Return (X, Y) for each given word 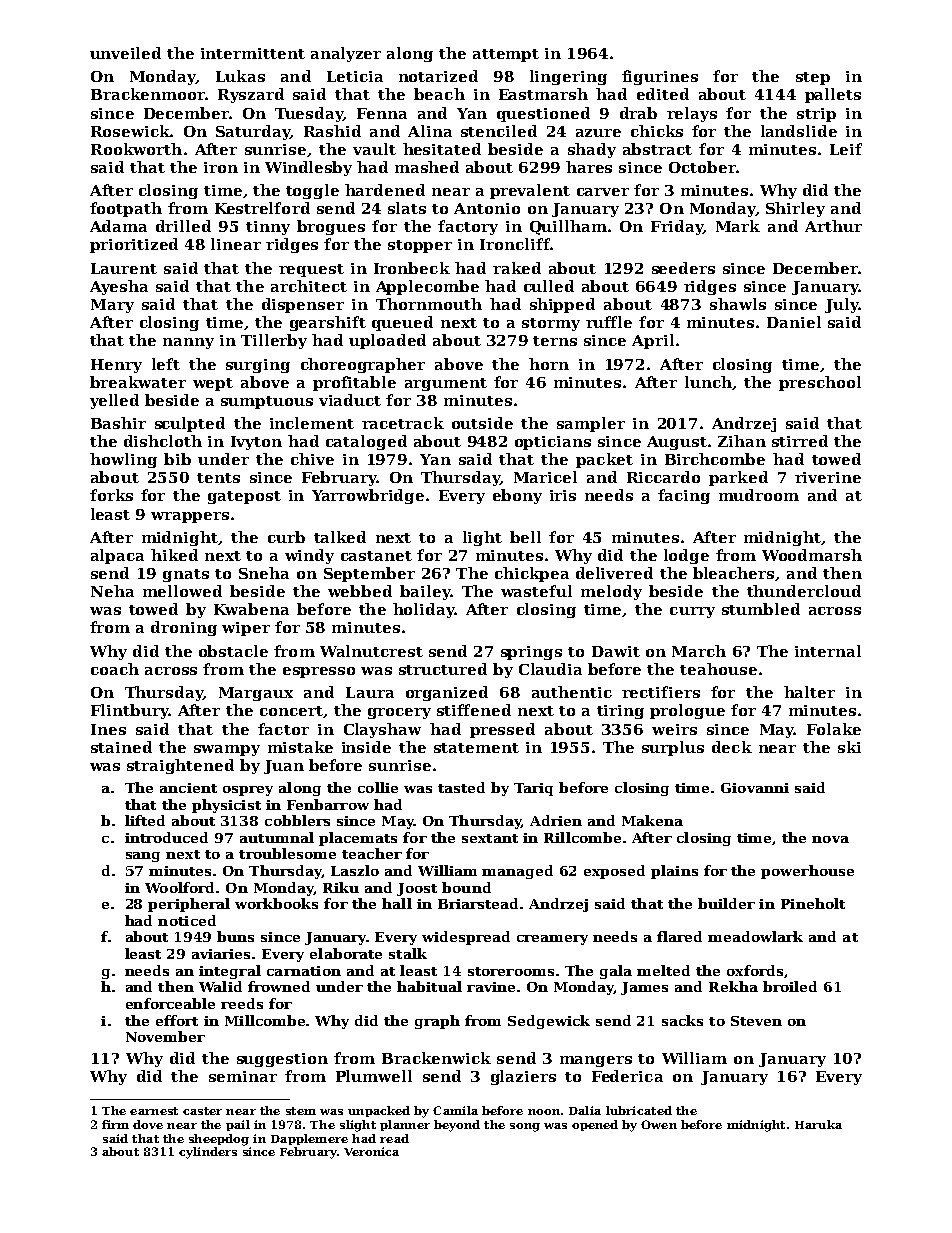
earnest (154, 1111)
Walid (220, 986)
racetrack (403, 423)
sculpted (190, 424)
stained (121, 747)
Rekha (733, 986)
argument (446, 384)
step (813, 78)
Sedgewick (549, 1022)
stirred (800, 441)
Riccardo (663, 477)
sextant (490, 838)
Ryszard (251, 95)
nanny (188, 343)
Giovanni (755, 788)
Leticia (355, 76)
